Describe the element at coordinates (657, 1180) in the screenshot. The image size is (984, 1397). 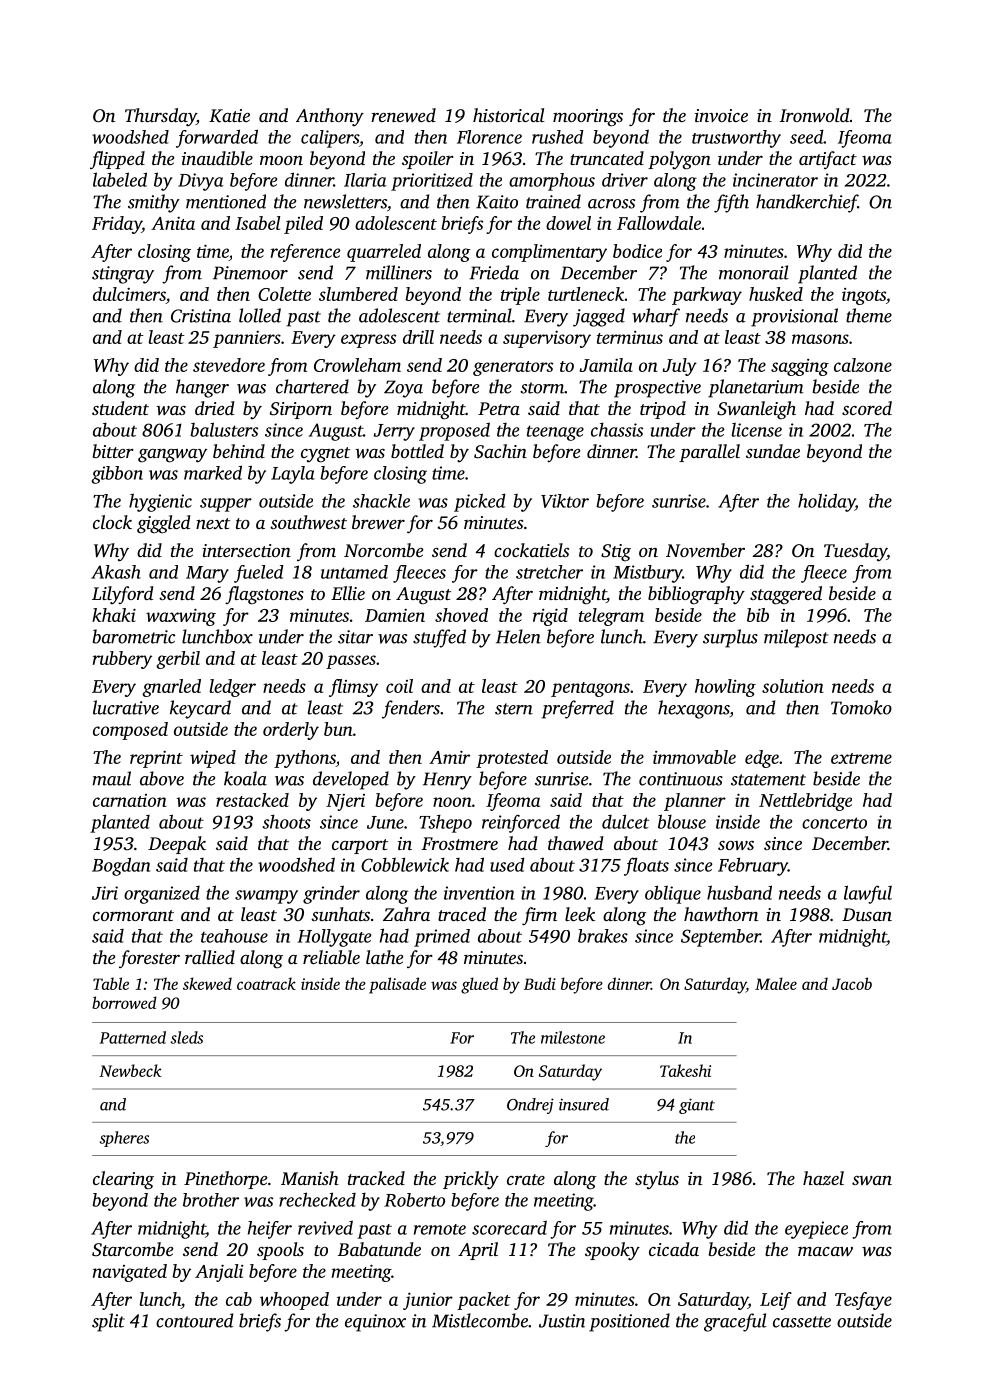
I see `stylus` at that location.
